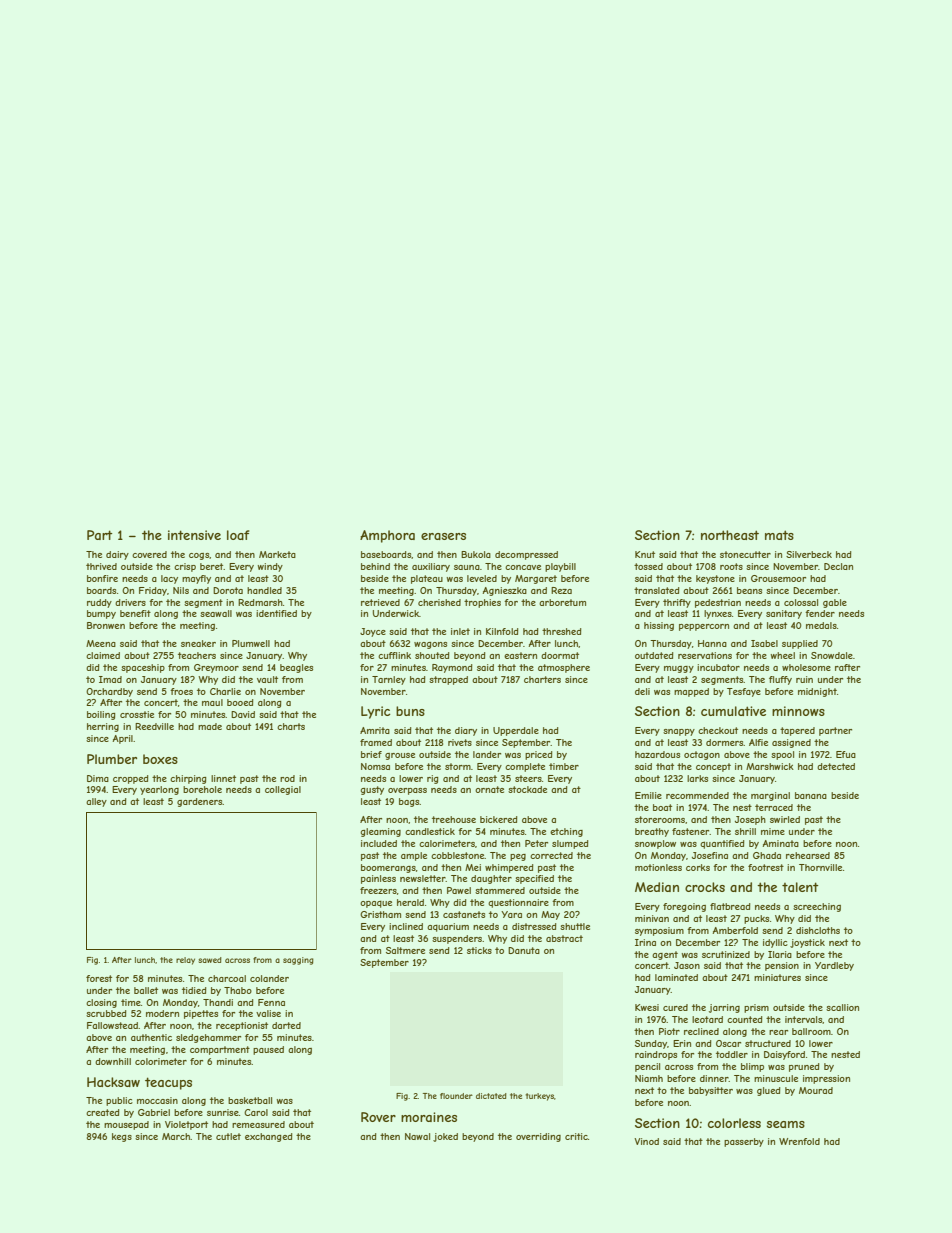  I want to click on swirled, so click(785, 819).
